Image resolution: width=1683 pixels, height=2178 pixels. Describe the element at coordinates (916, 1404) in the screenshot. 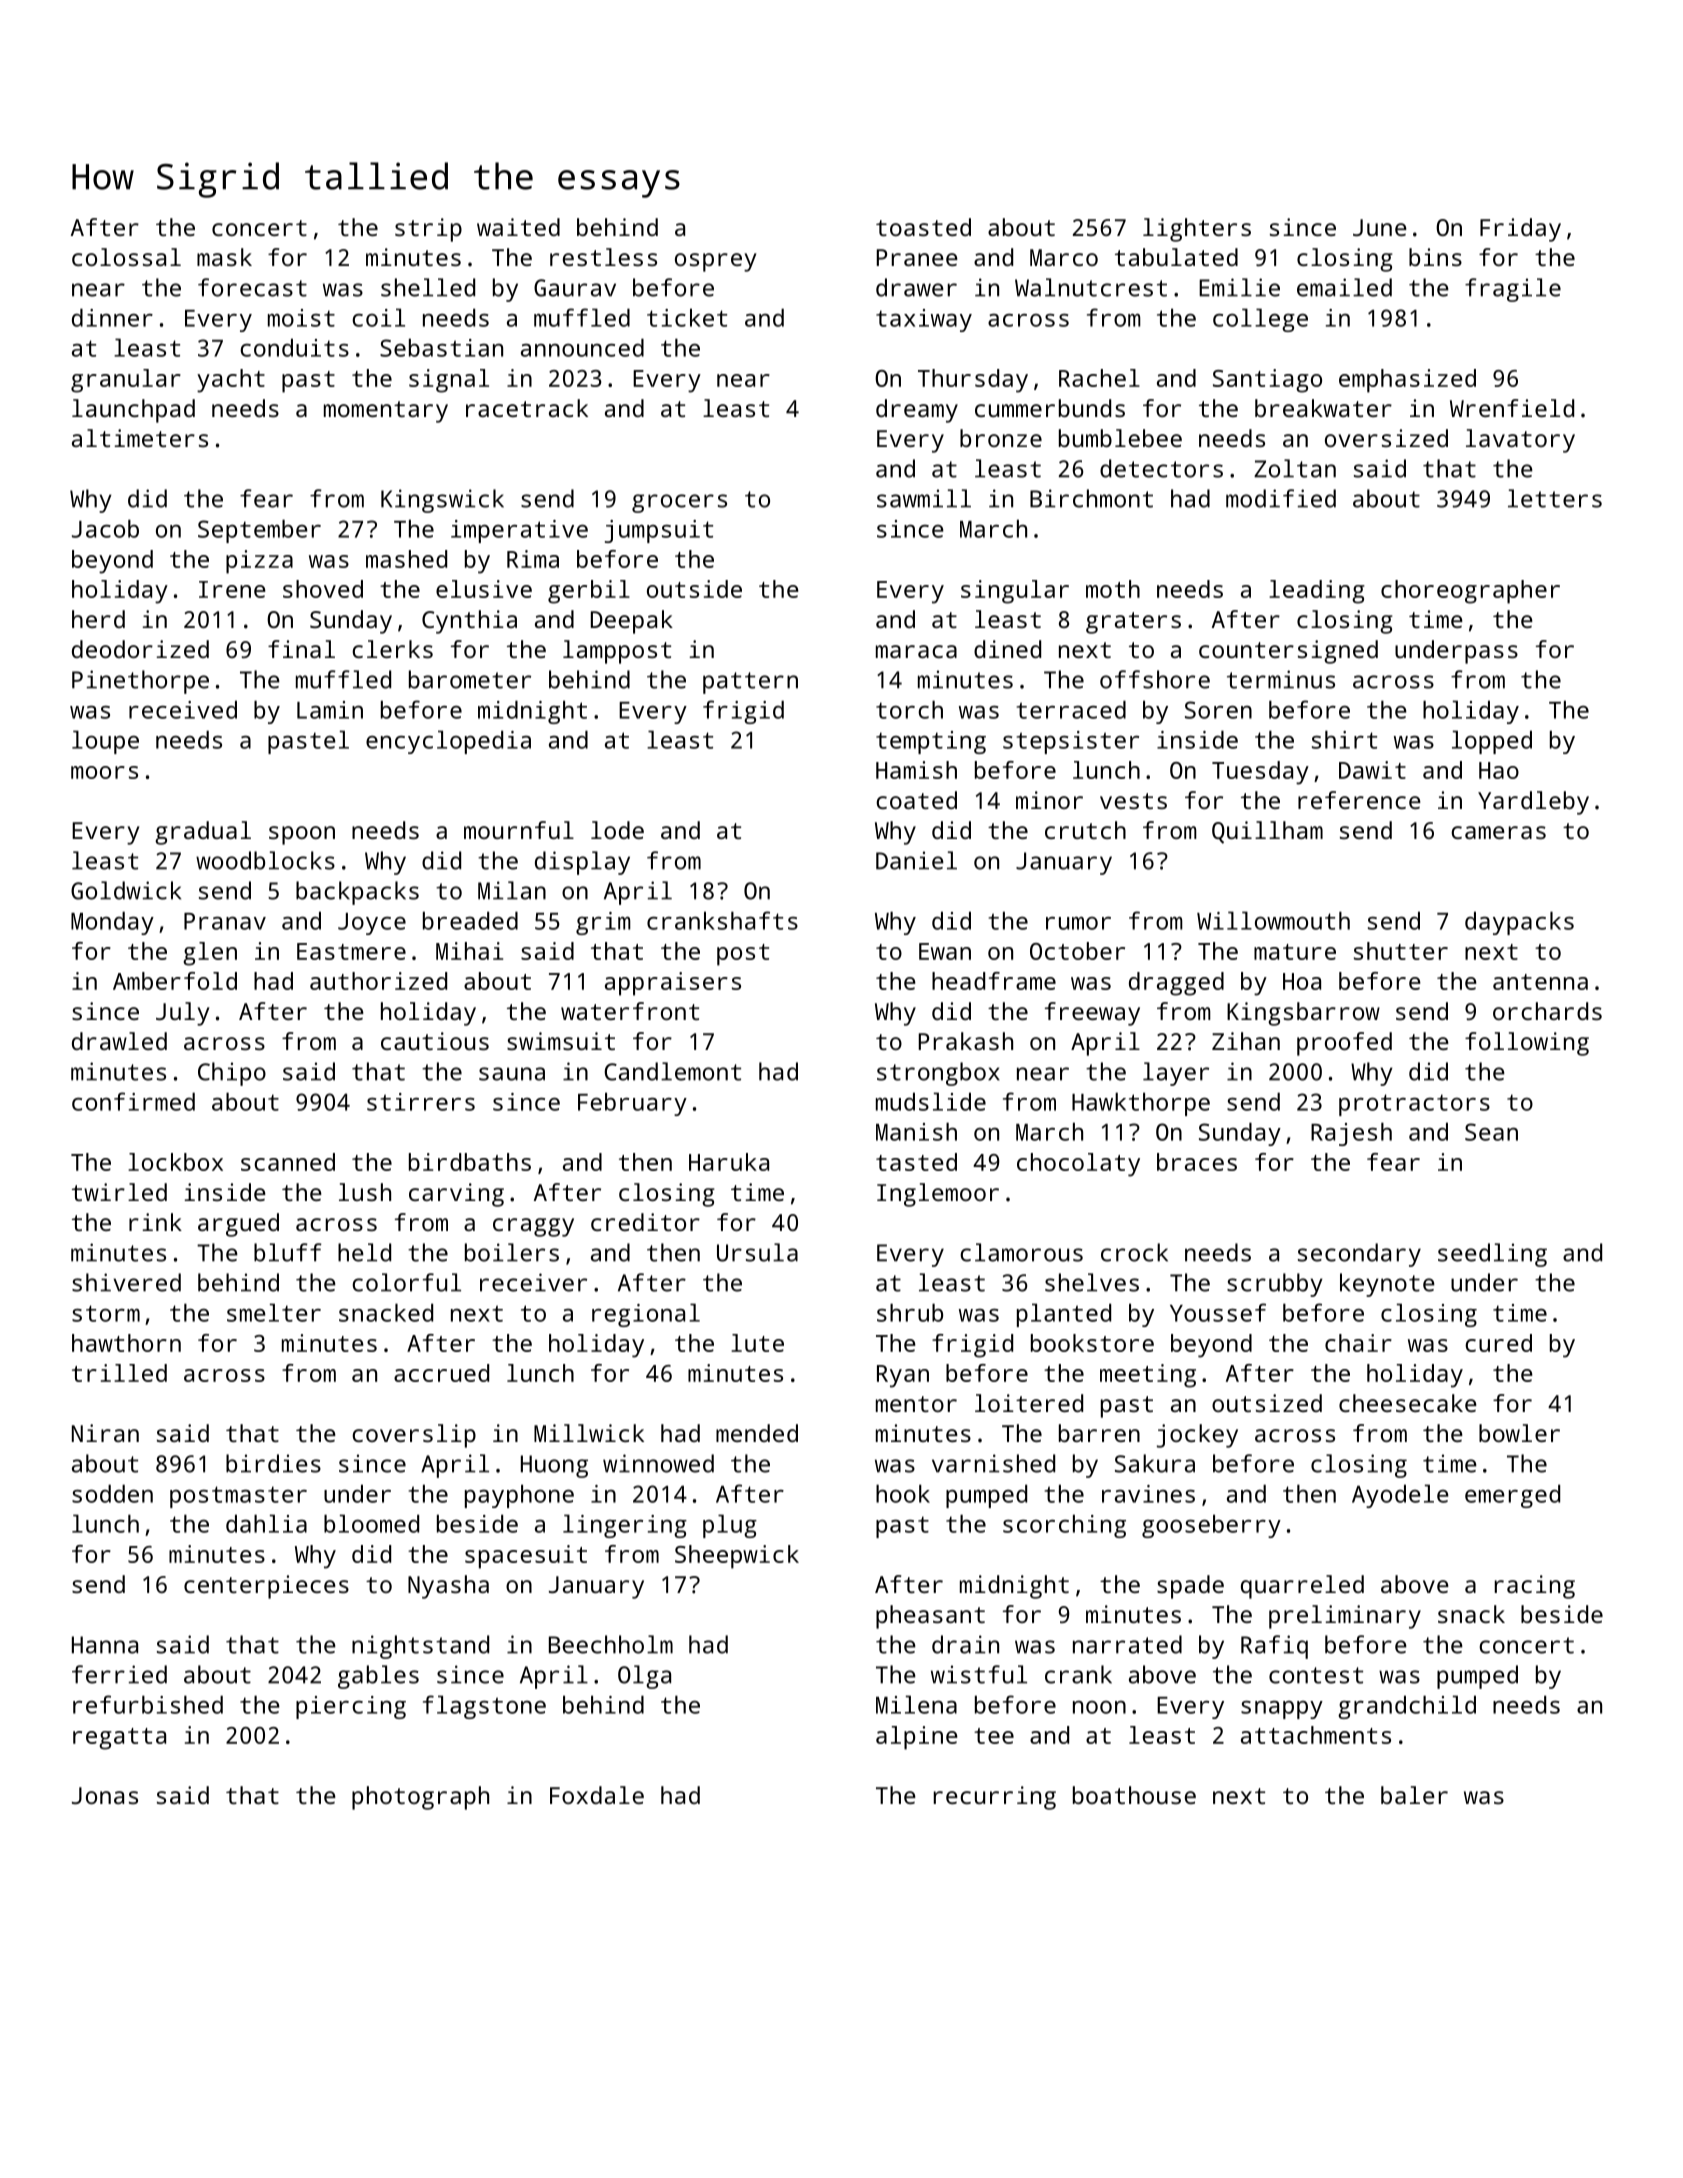

I see `mentor` at that location.
